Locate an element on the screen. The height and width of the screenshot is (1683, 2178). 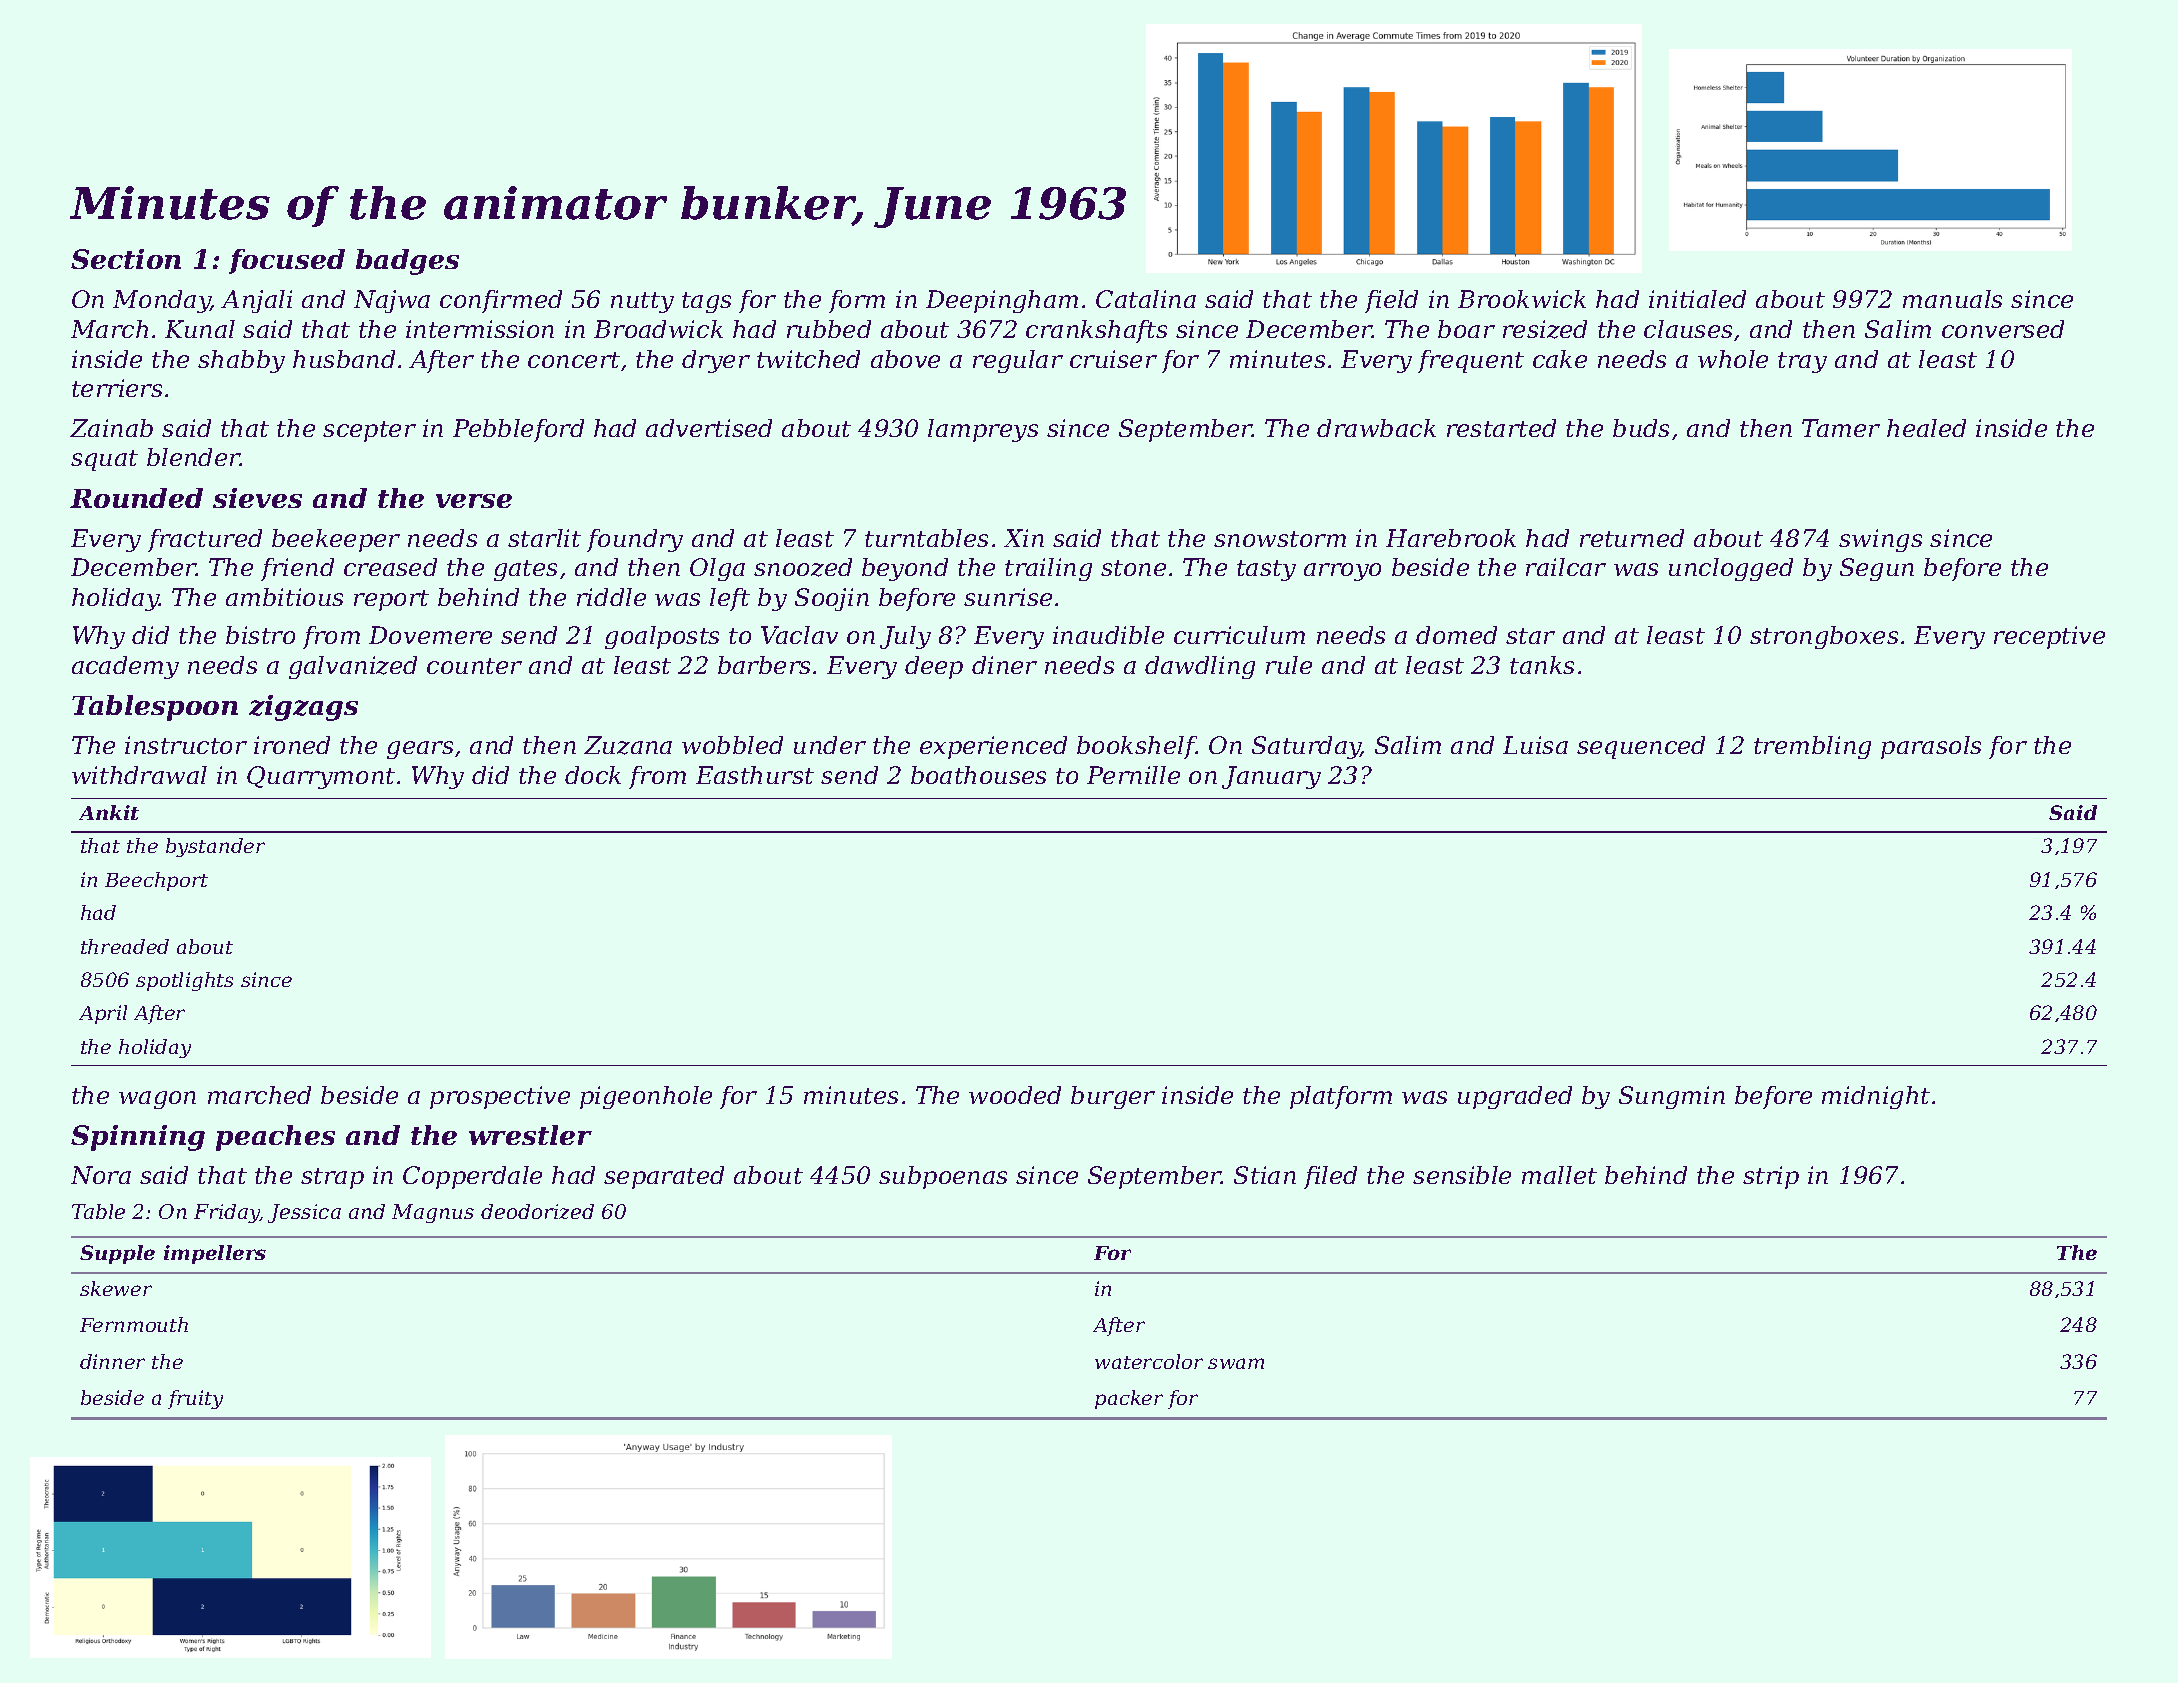
midnight is located at coordinates (1876, 1097).
